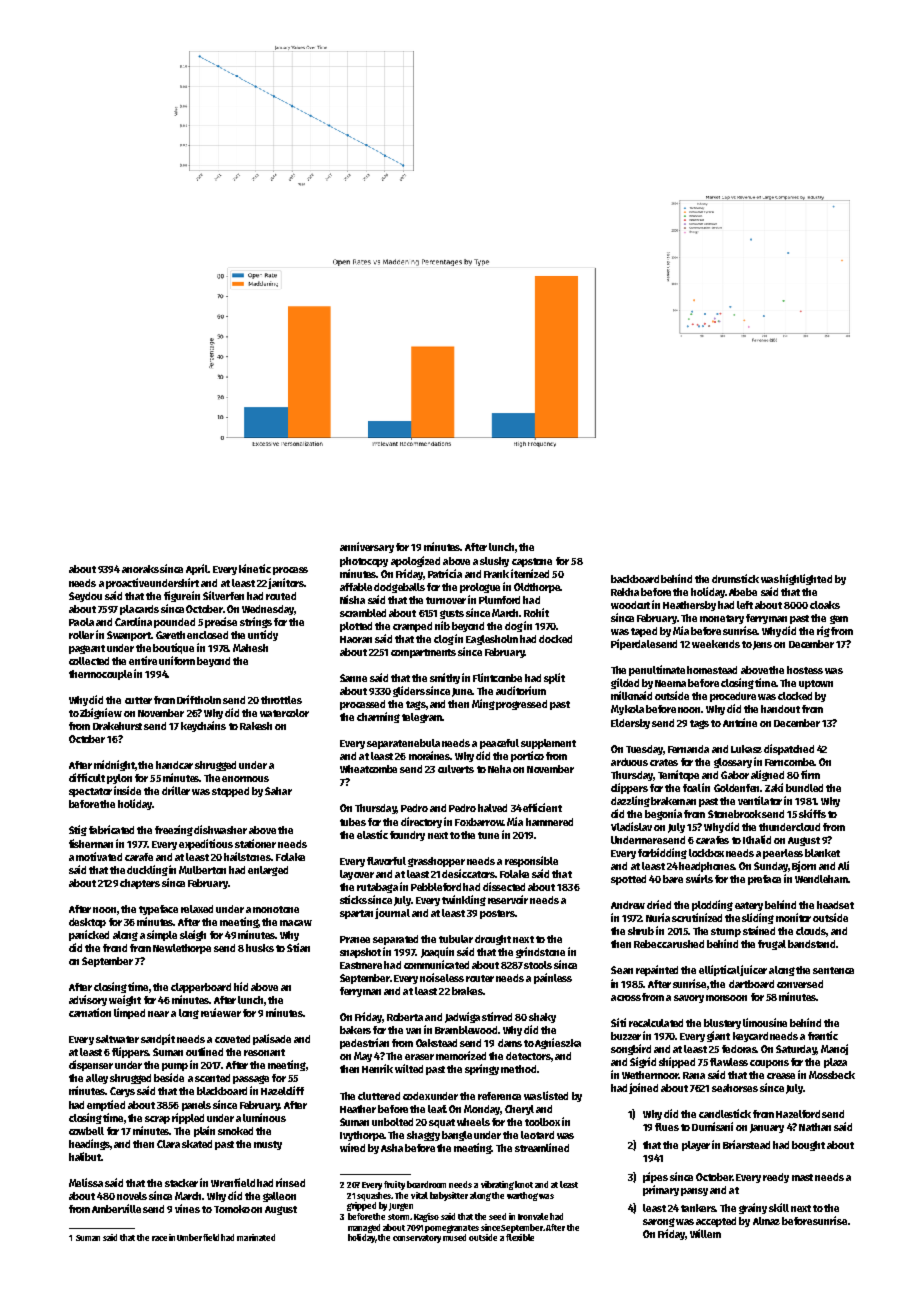  Describe the element at coordinates (532, 562) in the page. I see `capstone` at that location.
